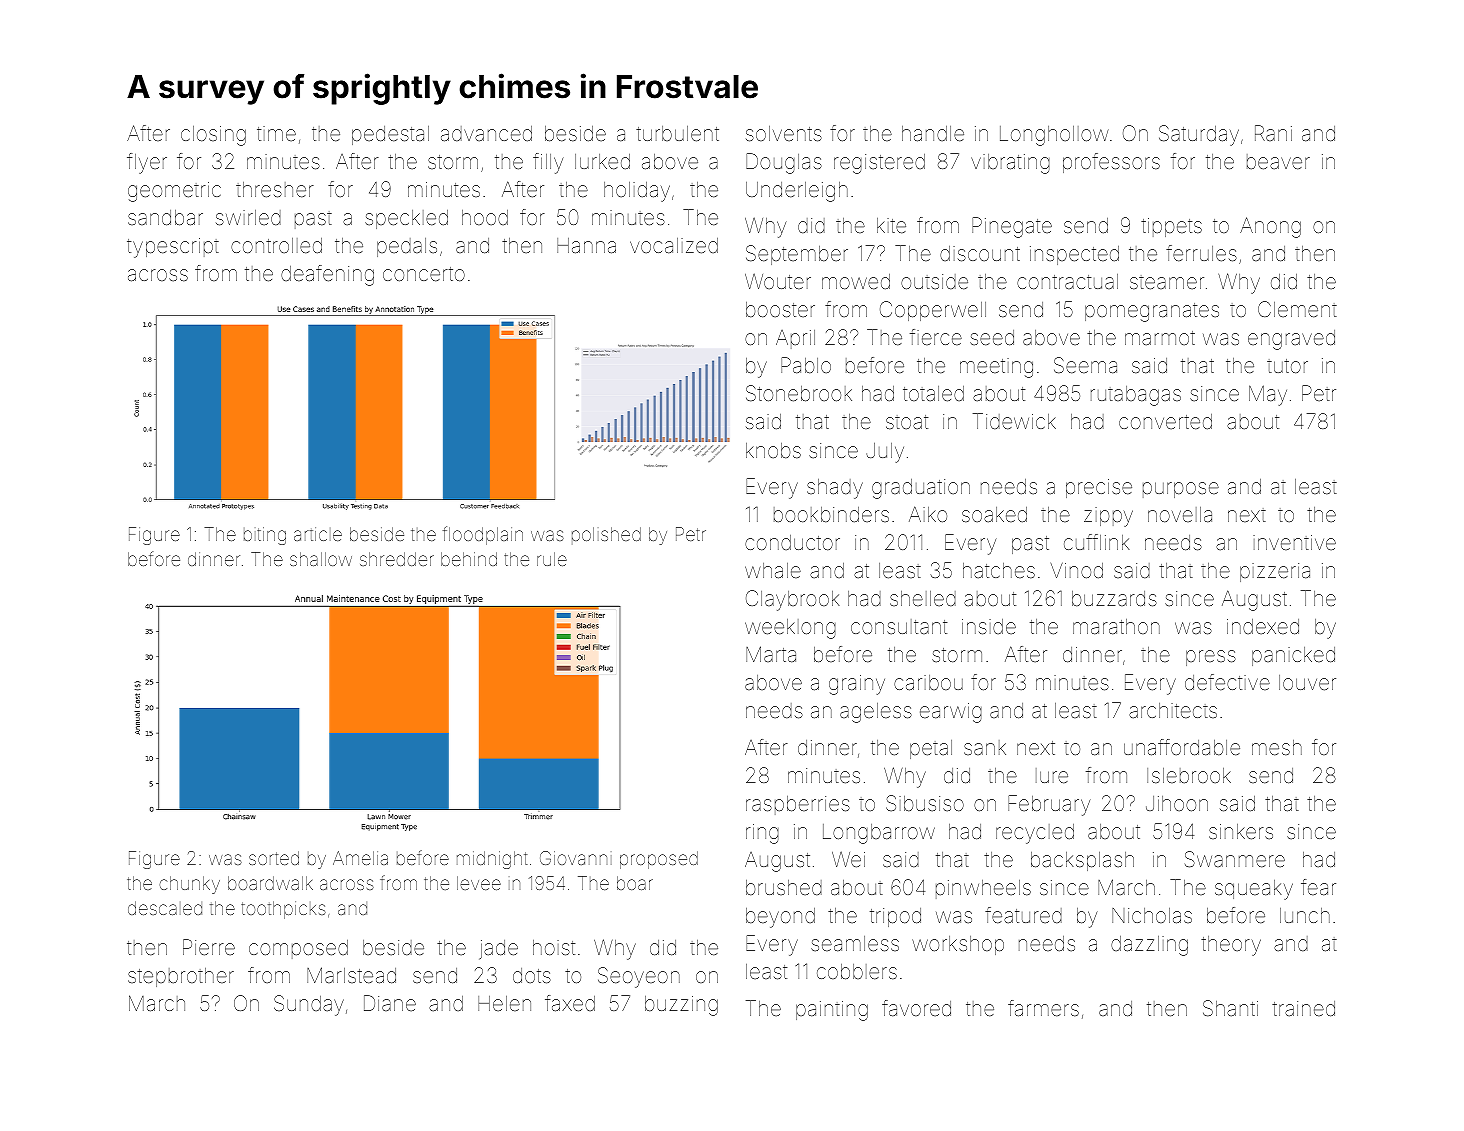  Describe the element at coordinates (784, 133) in the image. I see `solvents` at that location.
